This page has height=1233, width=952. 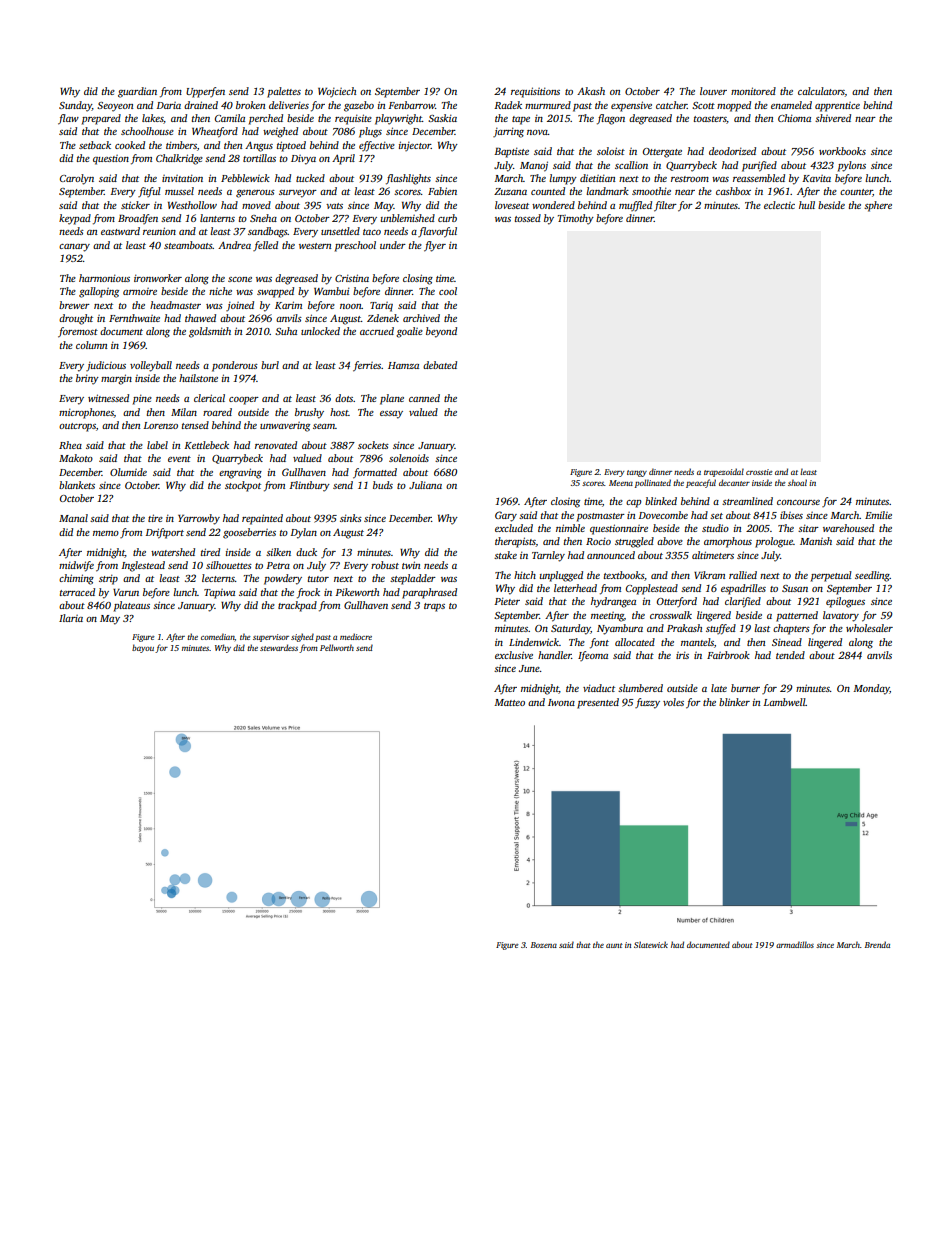 I want to click on armadillos, so click(x=795, y=944).
